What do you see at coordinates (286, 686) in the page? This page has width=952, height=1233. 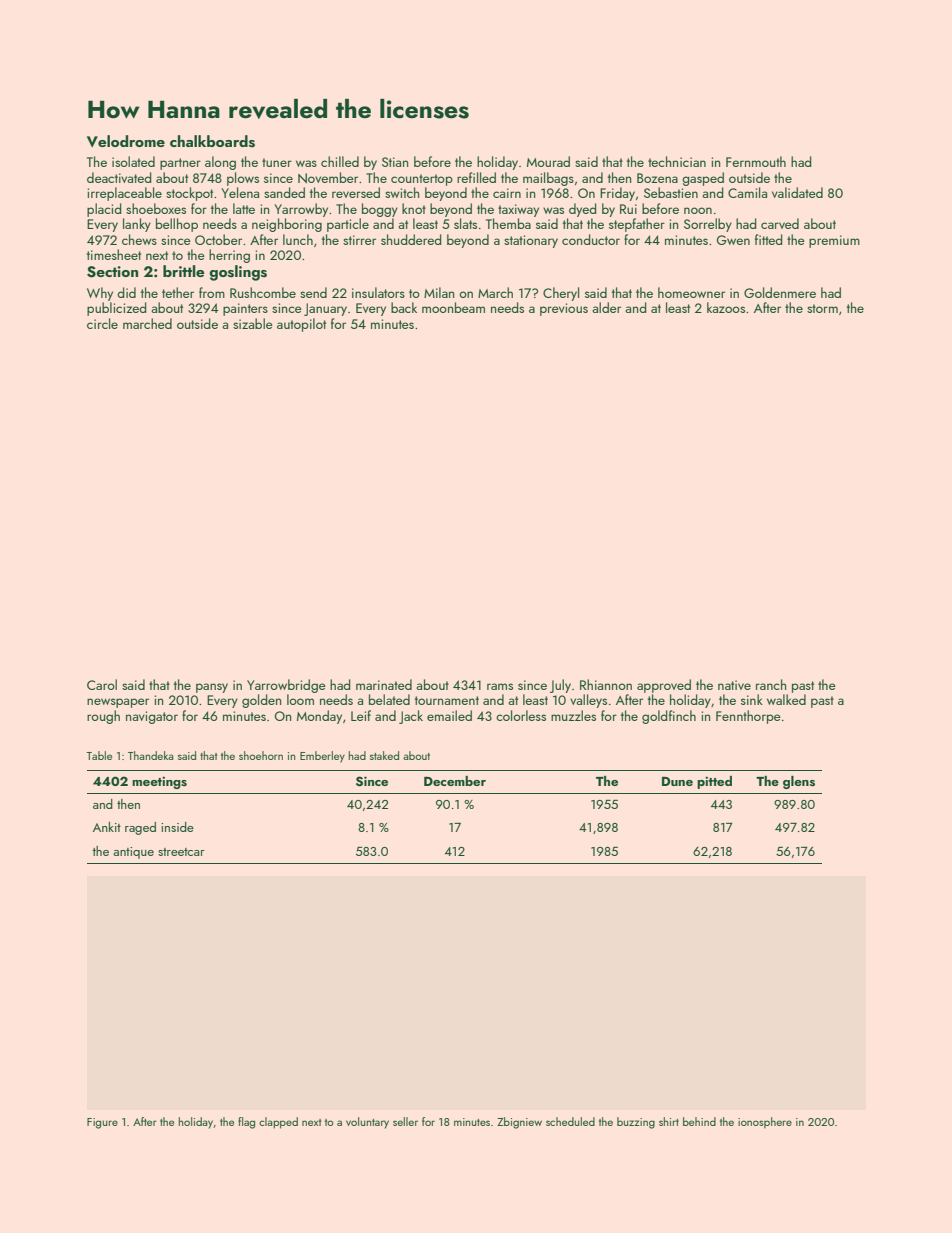 I see `Yarrowbridge` at bounding box center [286, 686].
